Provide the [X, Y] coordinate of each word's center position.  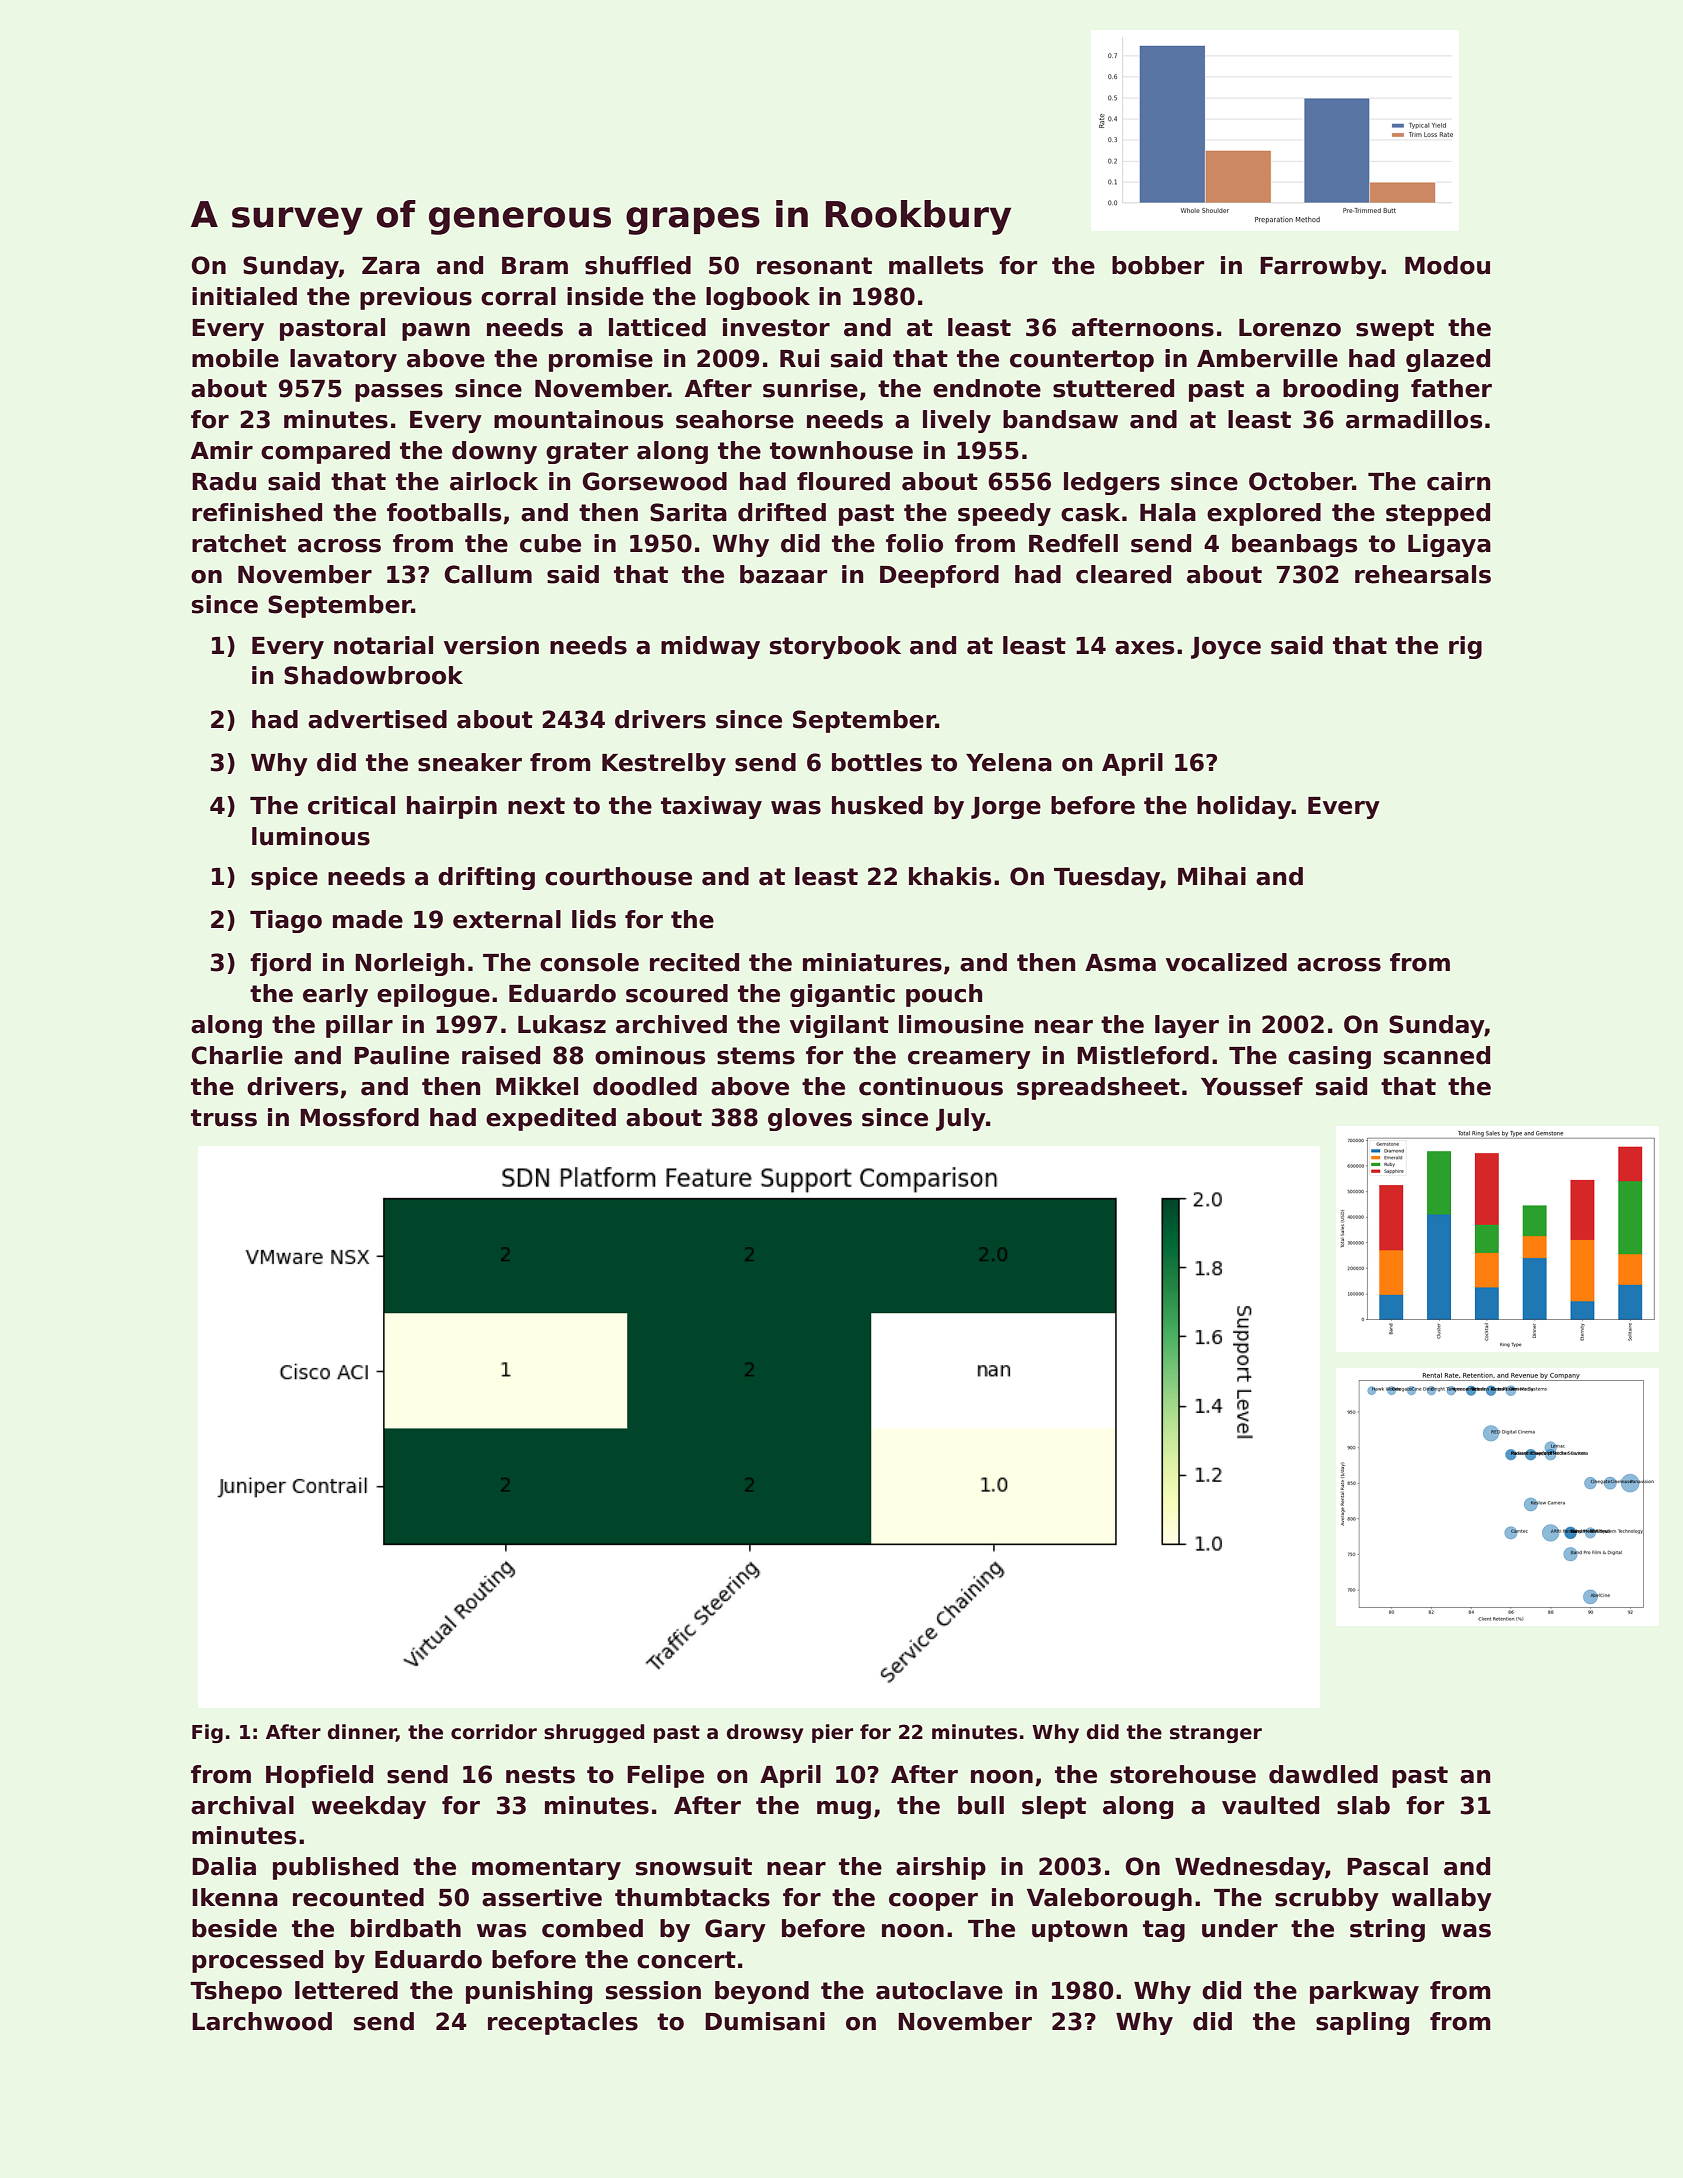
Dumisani [765, 2021]
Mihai [1212, 876]
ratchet [239, 543]
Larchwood [262, 2021]
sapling [1362, 2023]
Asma [1120, 963]
